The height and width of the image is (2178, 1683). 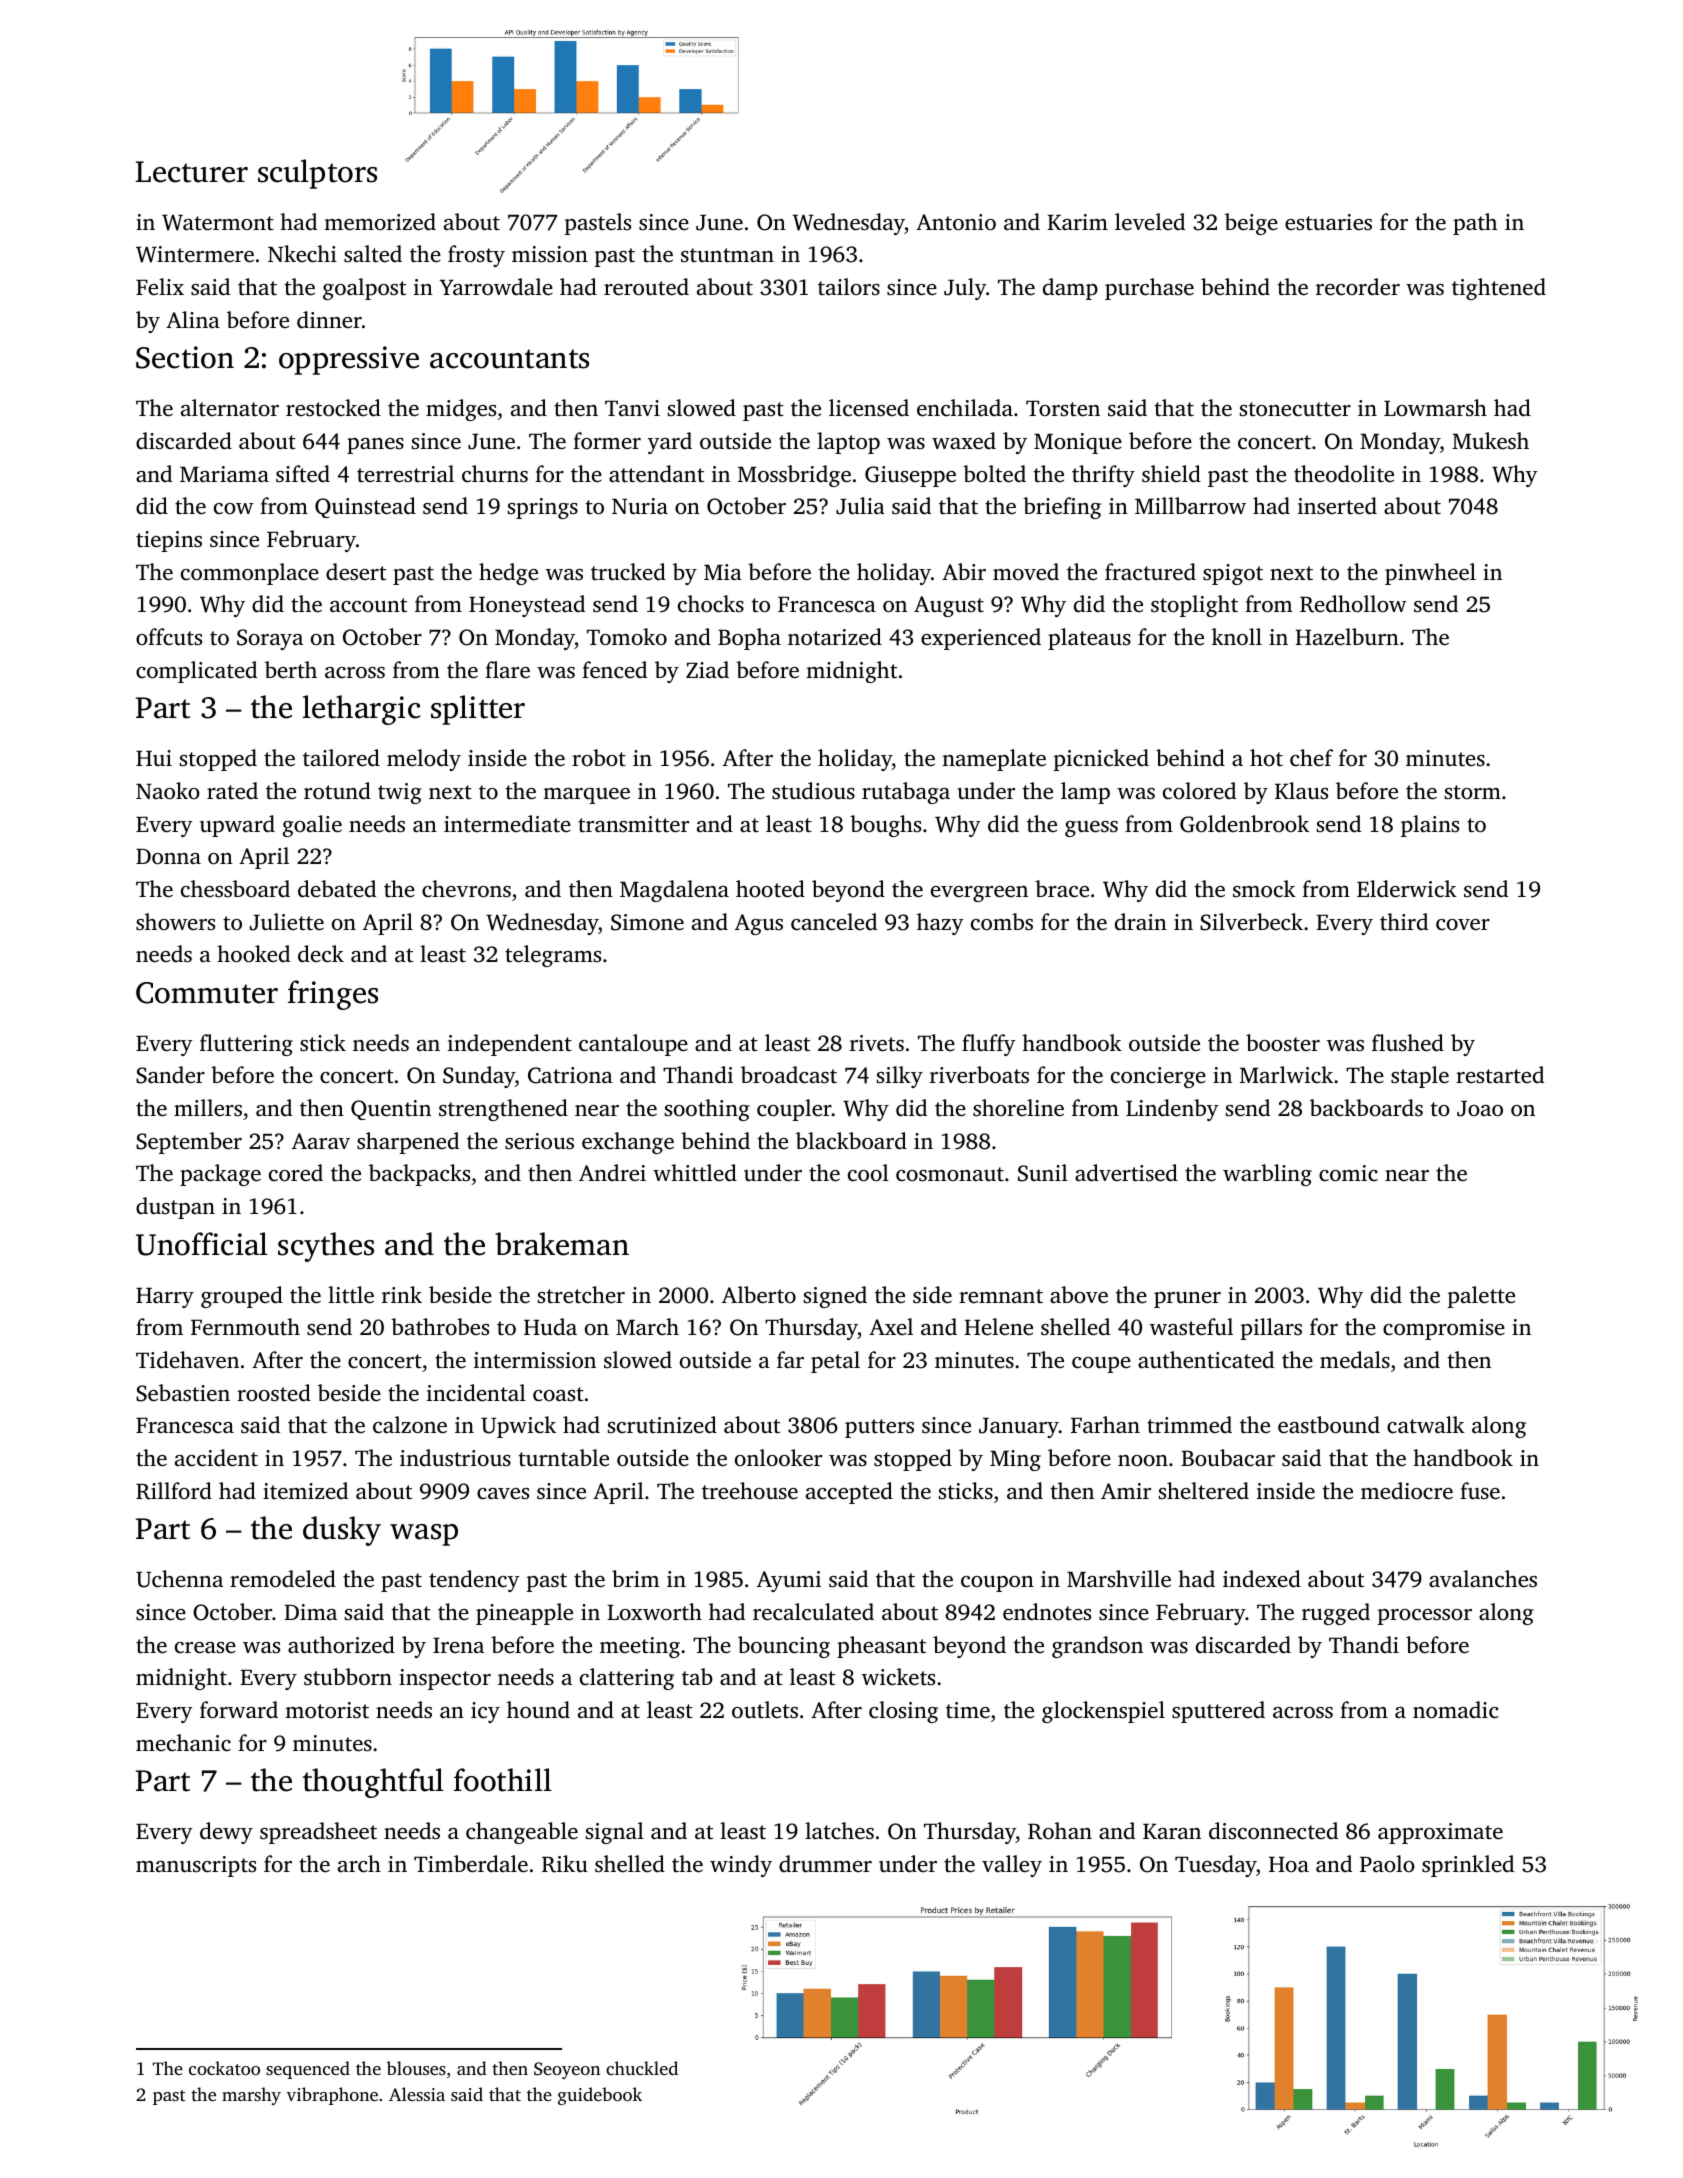 I want to click on mechanic, so click(x=183, y=1742).
